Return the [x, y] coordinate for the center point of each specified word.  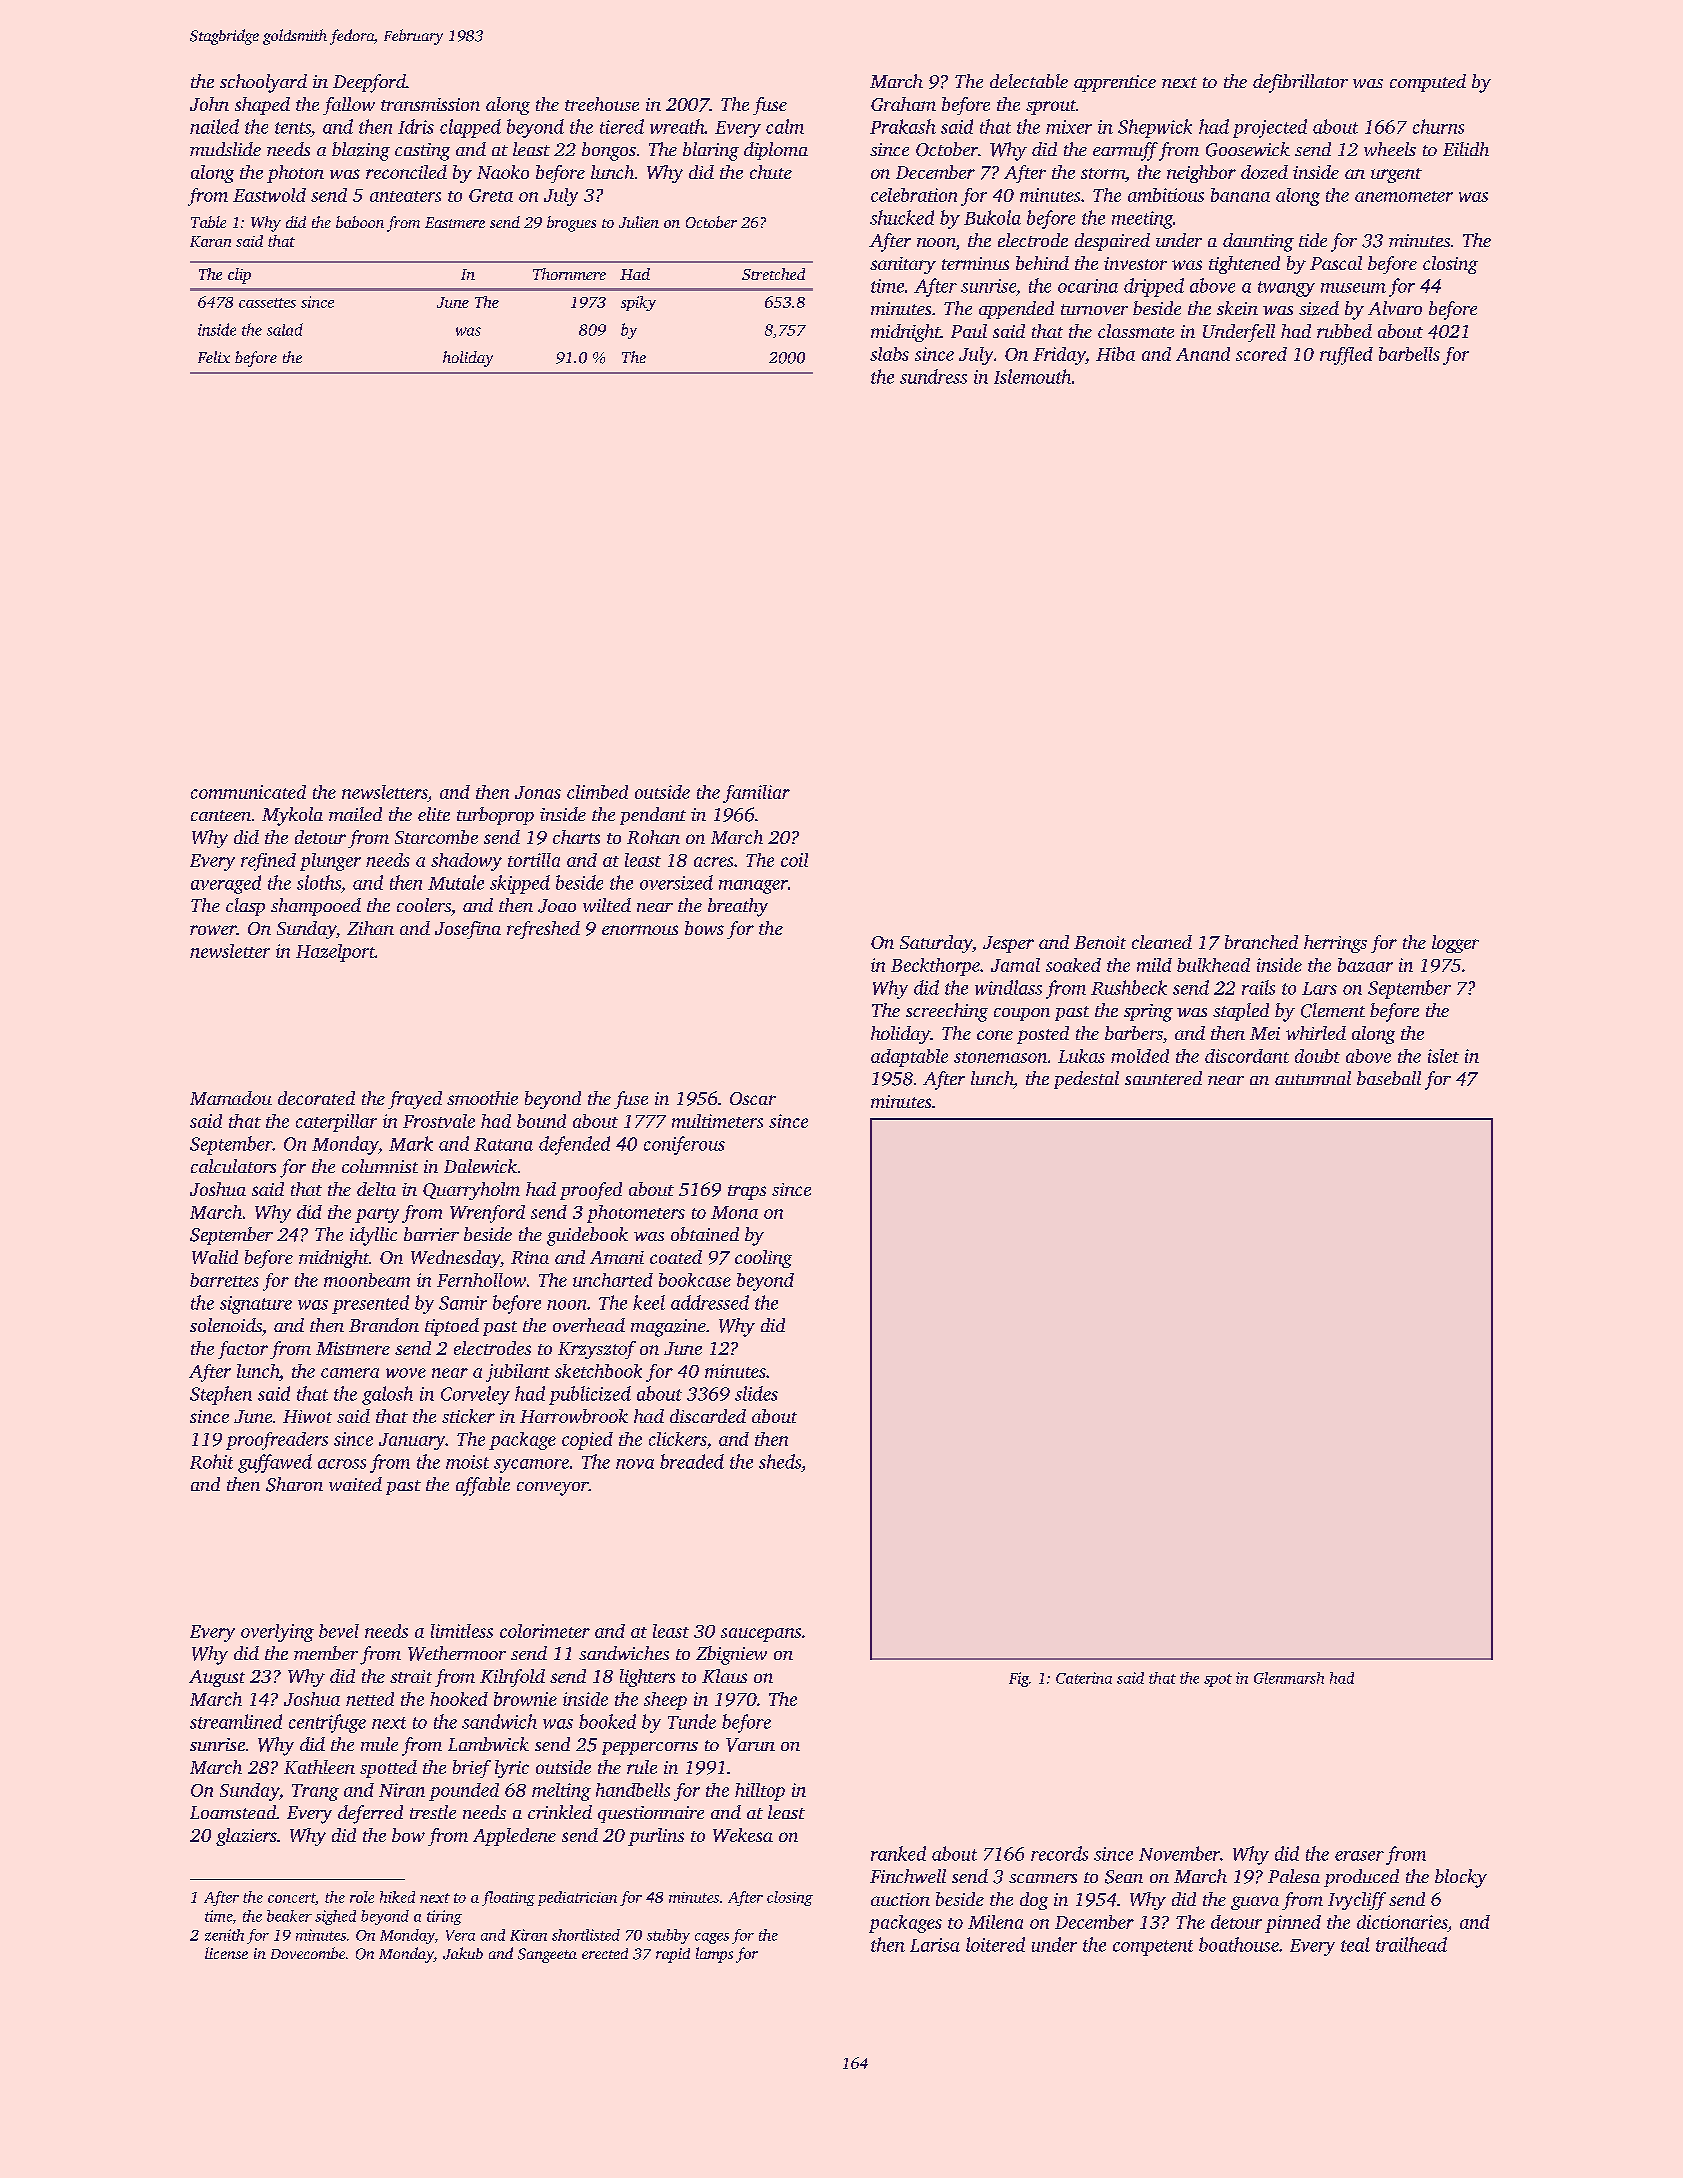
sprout [1051, 107]
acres [713, 862]
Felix [214, 357]
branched [1261, 942]
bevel [339, 1631]
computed [1428, 83]
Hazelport [335, 953]
